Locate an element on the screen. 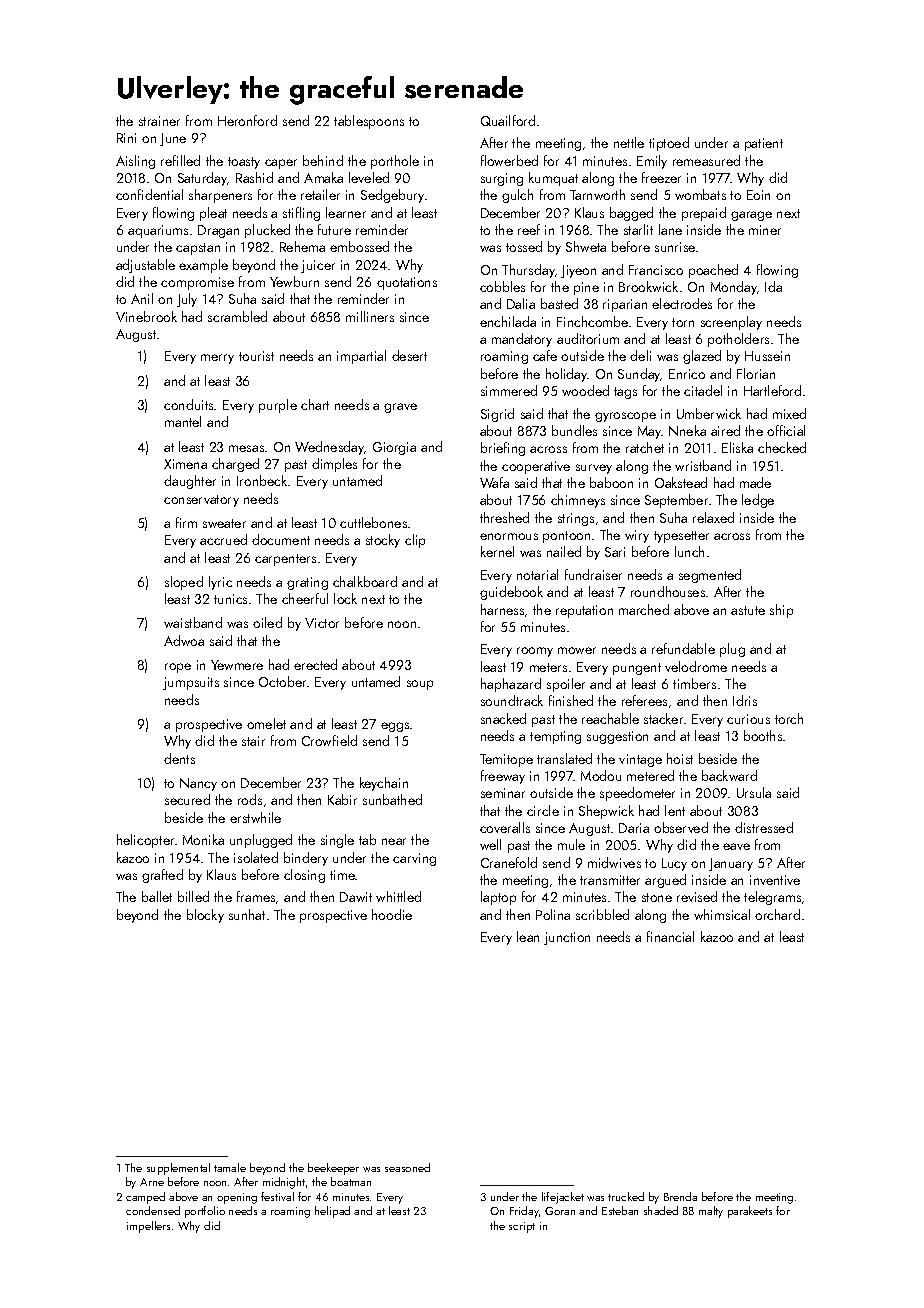 This screenshot has width=924, height=1308. beekeeper is located at coordinates (333, 1169).
